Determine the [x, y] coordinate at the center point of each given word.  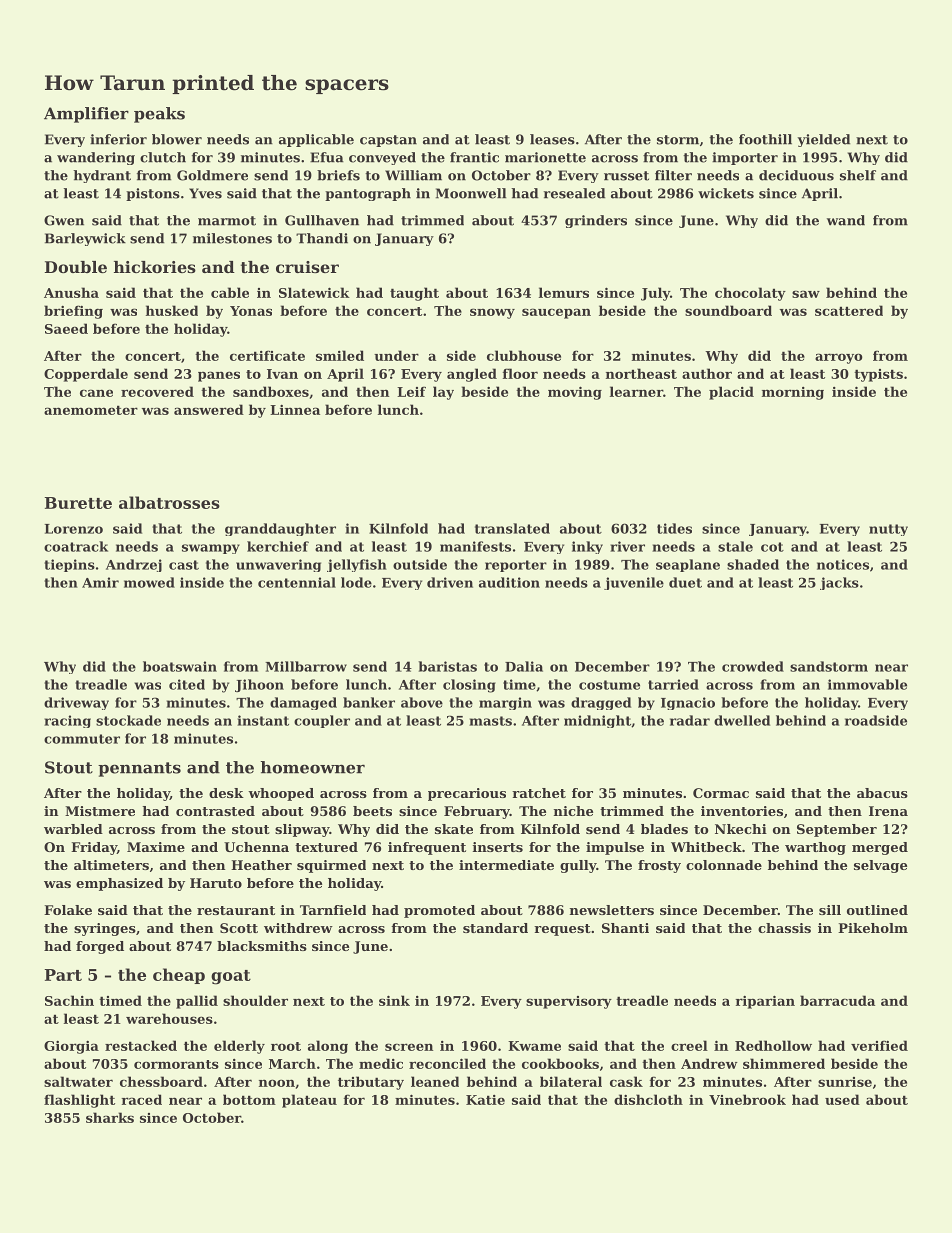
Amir [100, 582]
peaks [159, 115]
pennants [139, 769]
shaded [753, 564]
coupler [322, 721]
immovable [867, 684]
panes [219, 376]
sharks [110, 1117]
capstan [388, 141]
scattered [849, 310]
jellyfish [357, 565]
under [396, 355]
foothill [765, 139]
